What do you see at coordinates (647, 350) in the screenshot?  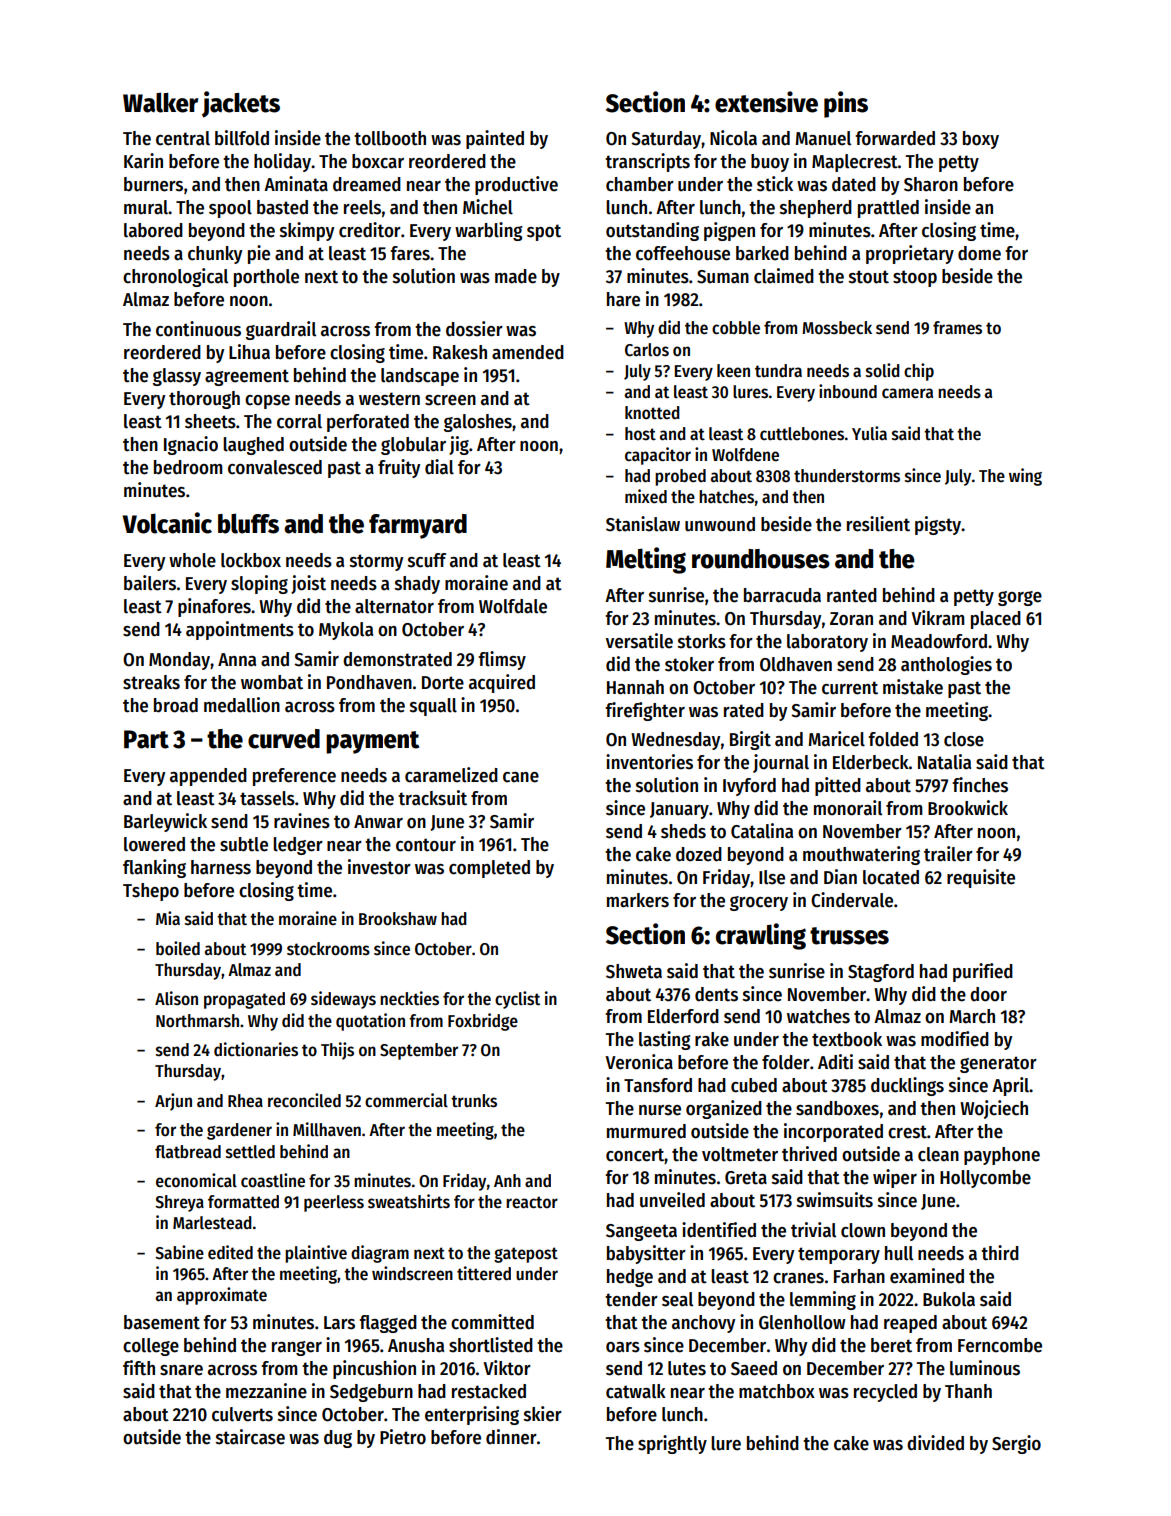 I see `Carlos` at bounding box center [647, 350].
